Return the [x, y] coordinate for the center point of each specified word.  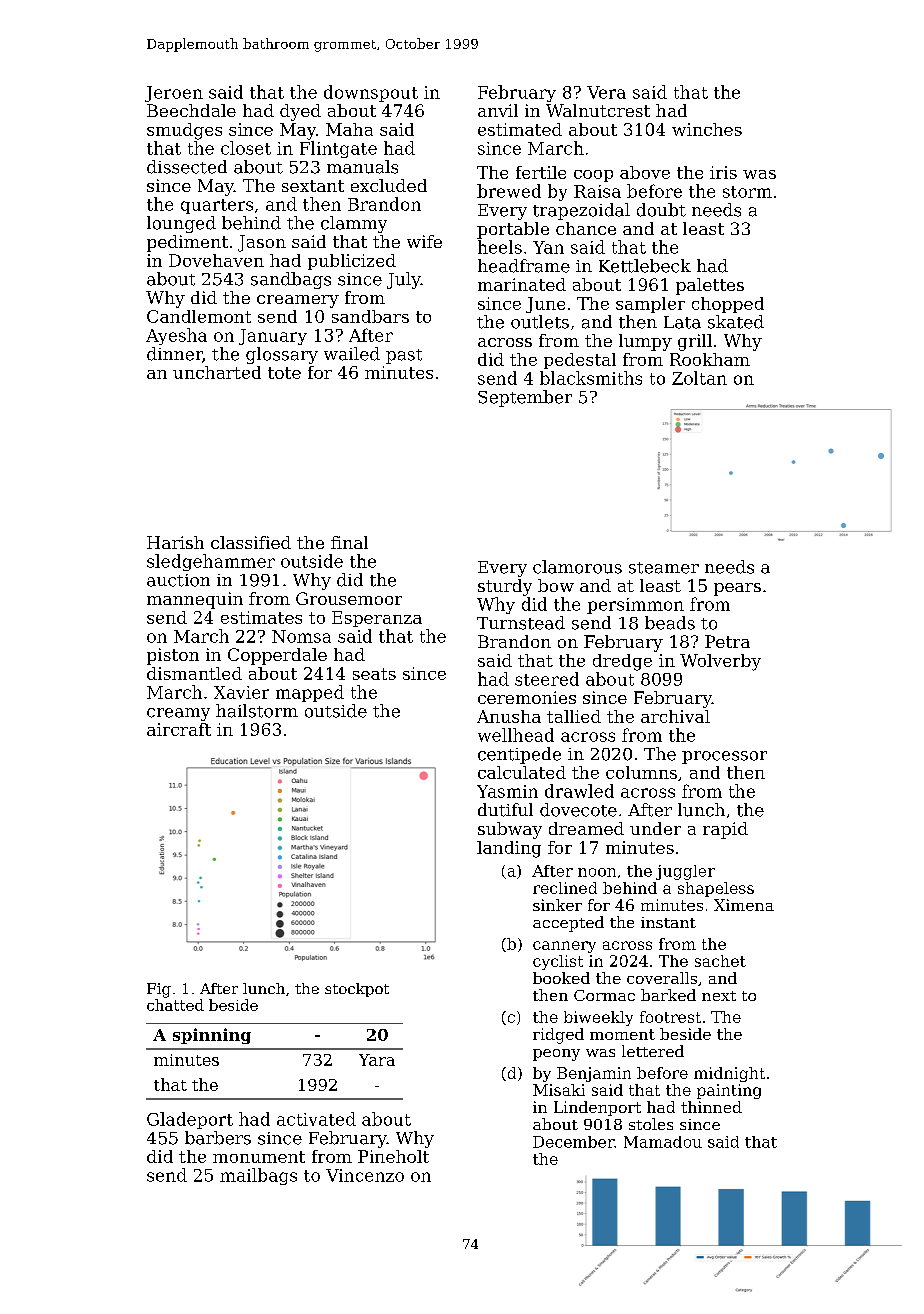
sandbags [291, 280]
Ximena [744, 905]
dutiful [505, 810]
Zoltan [699, 378]
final [349, 542]
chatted [175, 1005]
